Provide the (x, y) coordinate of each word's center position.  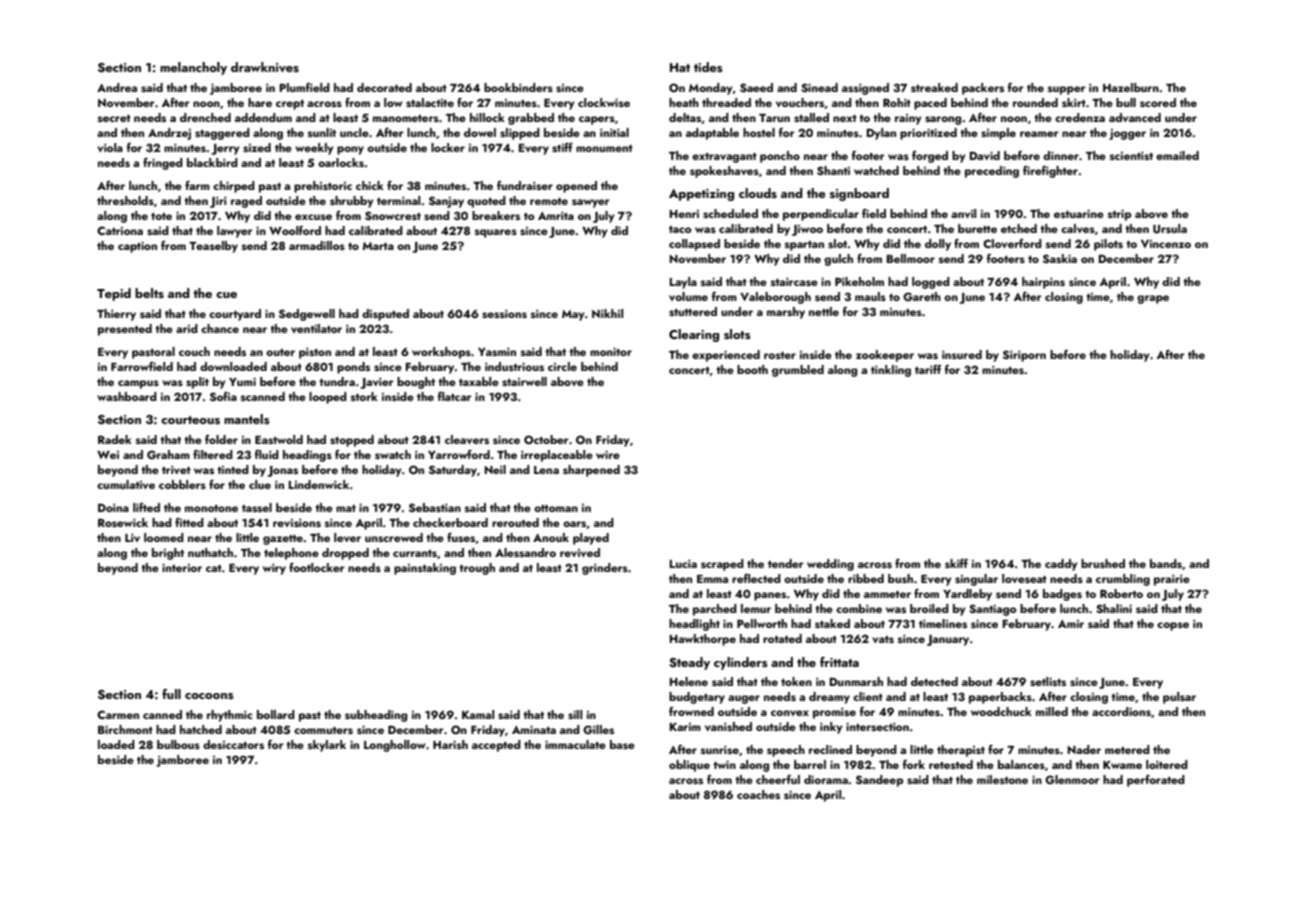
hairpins (1043, 283)
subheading (376, 716)
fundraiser (525, 185)
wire (608, 455)
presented (125, 330)
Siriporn (1024, 356)
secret (114, 118)
